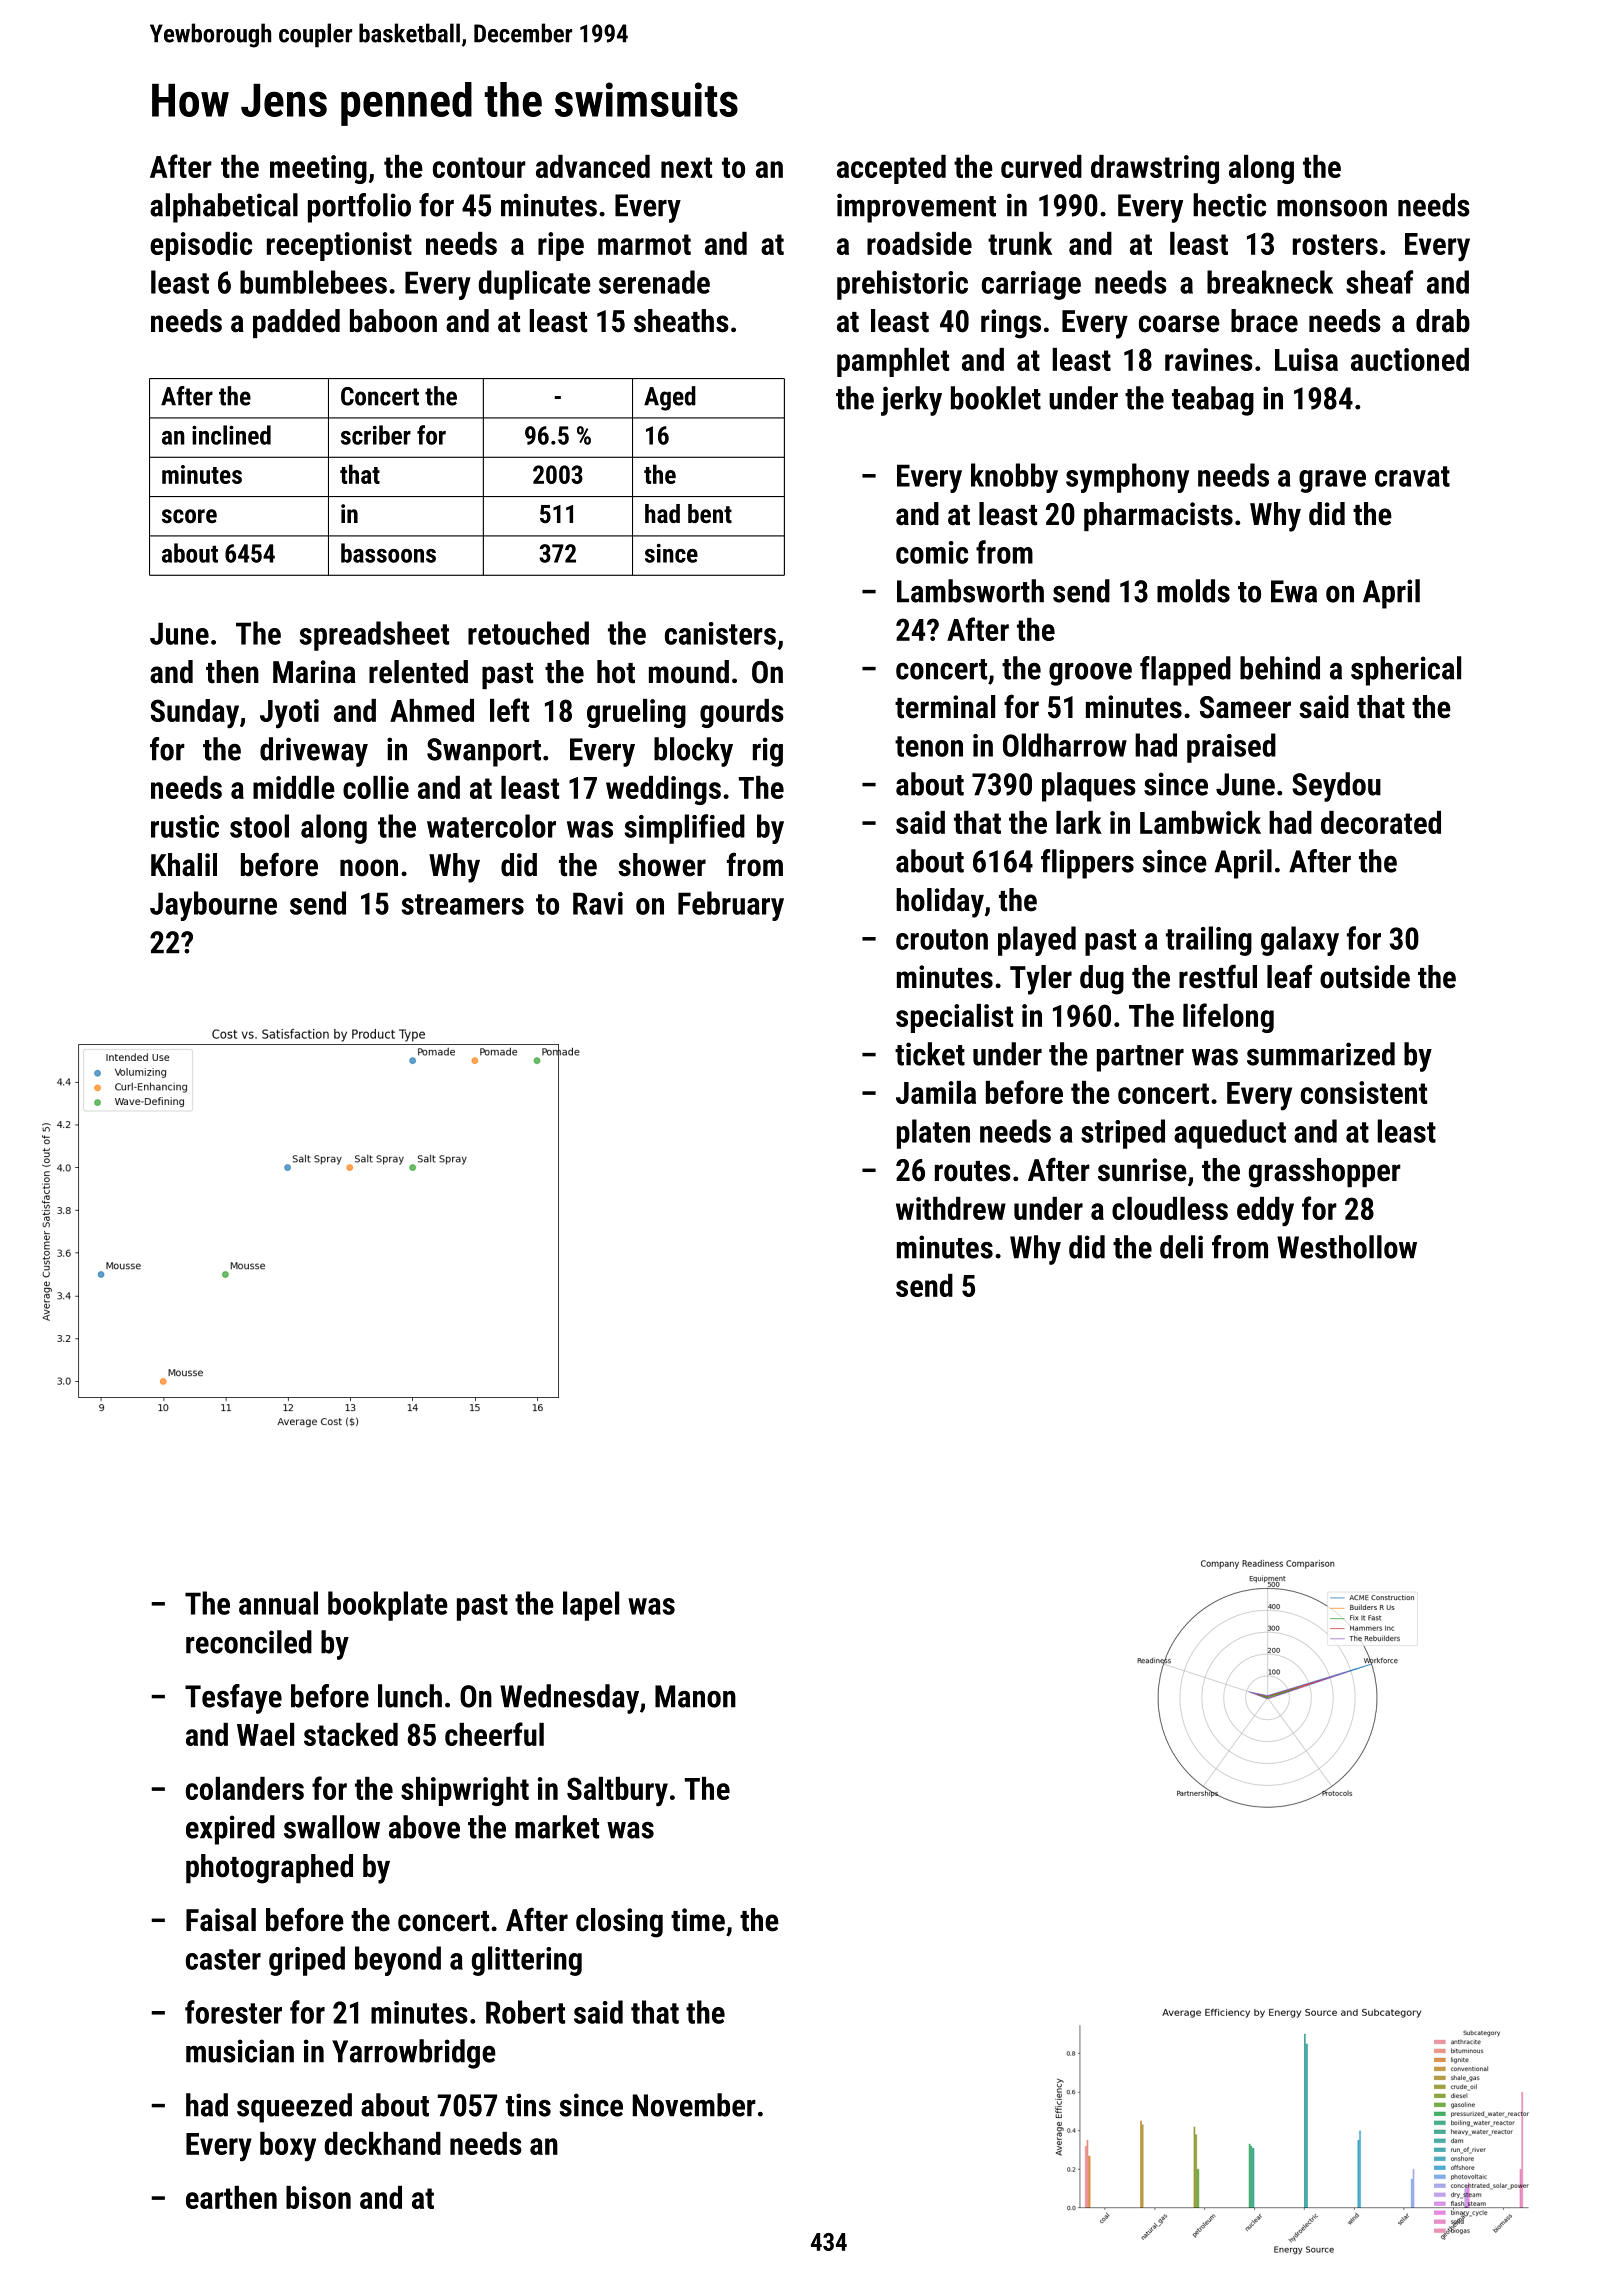 The width and height of the document is (1620, 2292). I want to click on monsoon, so click(1332, 208).
